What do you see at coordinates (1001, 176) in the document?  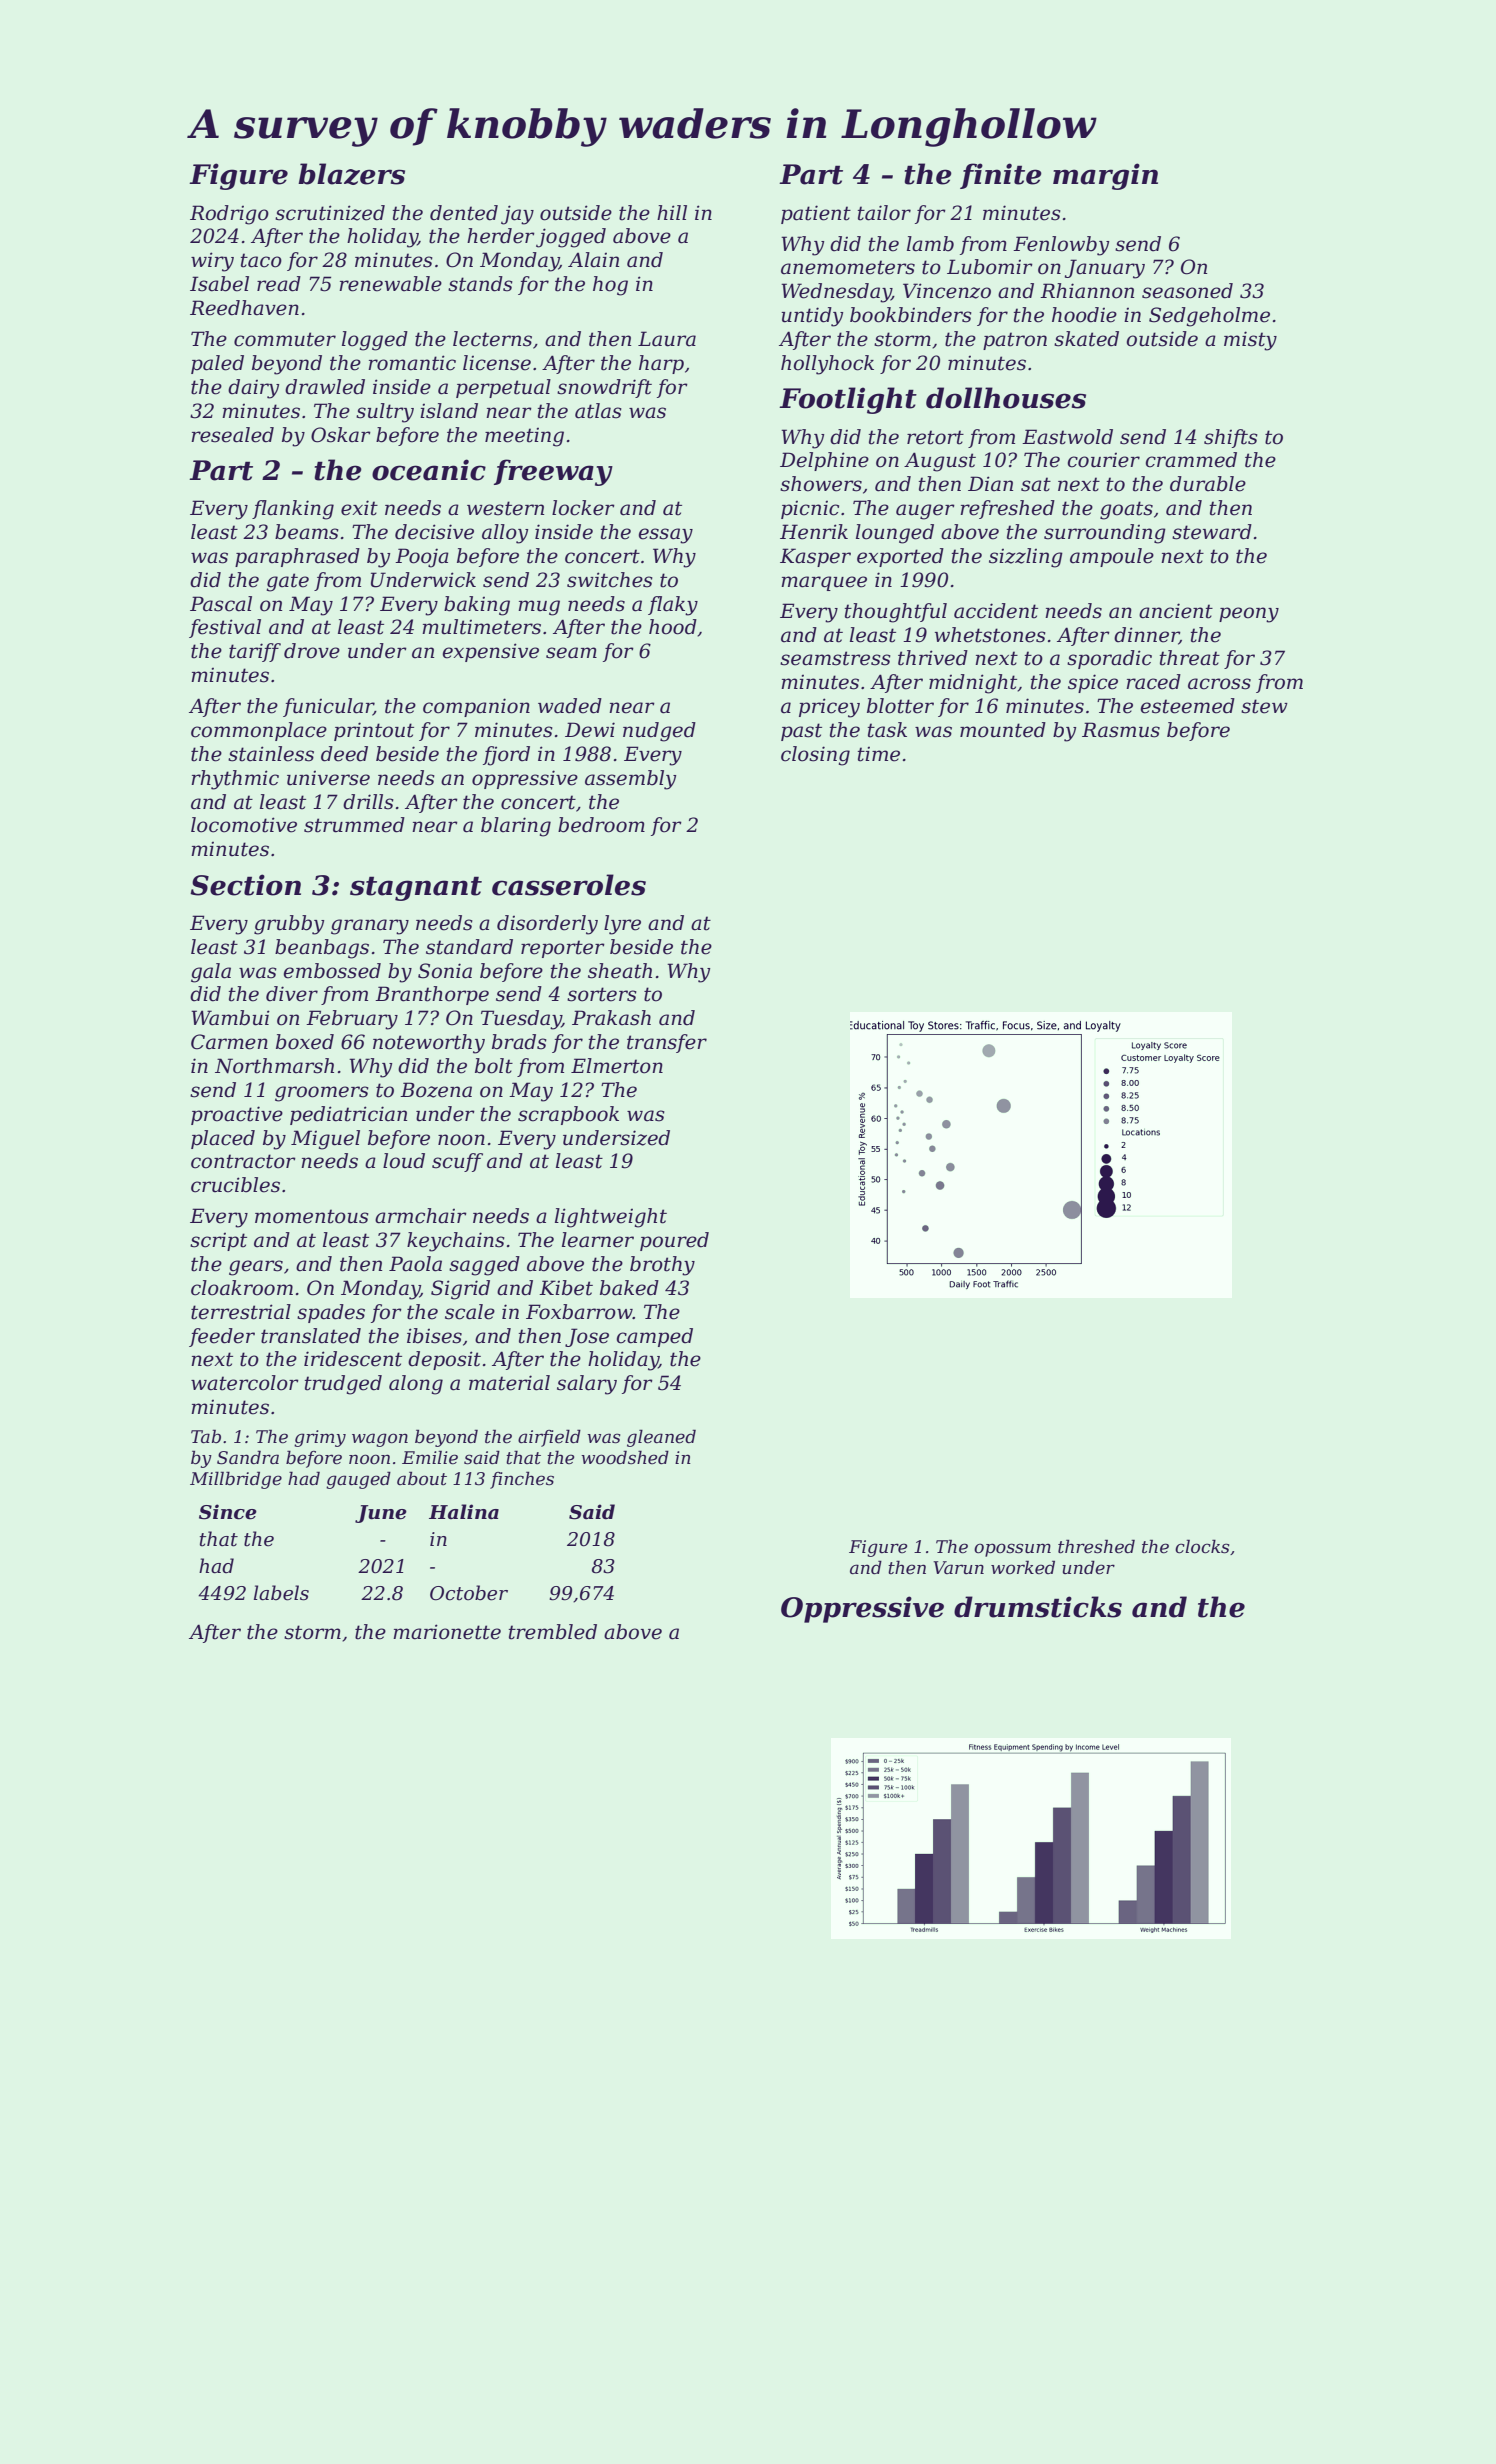 I see `finite` at bounding box center [1001, 176].
